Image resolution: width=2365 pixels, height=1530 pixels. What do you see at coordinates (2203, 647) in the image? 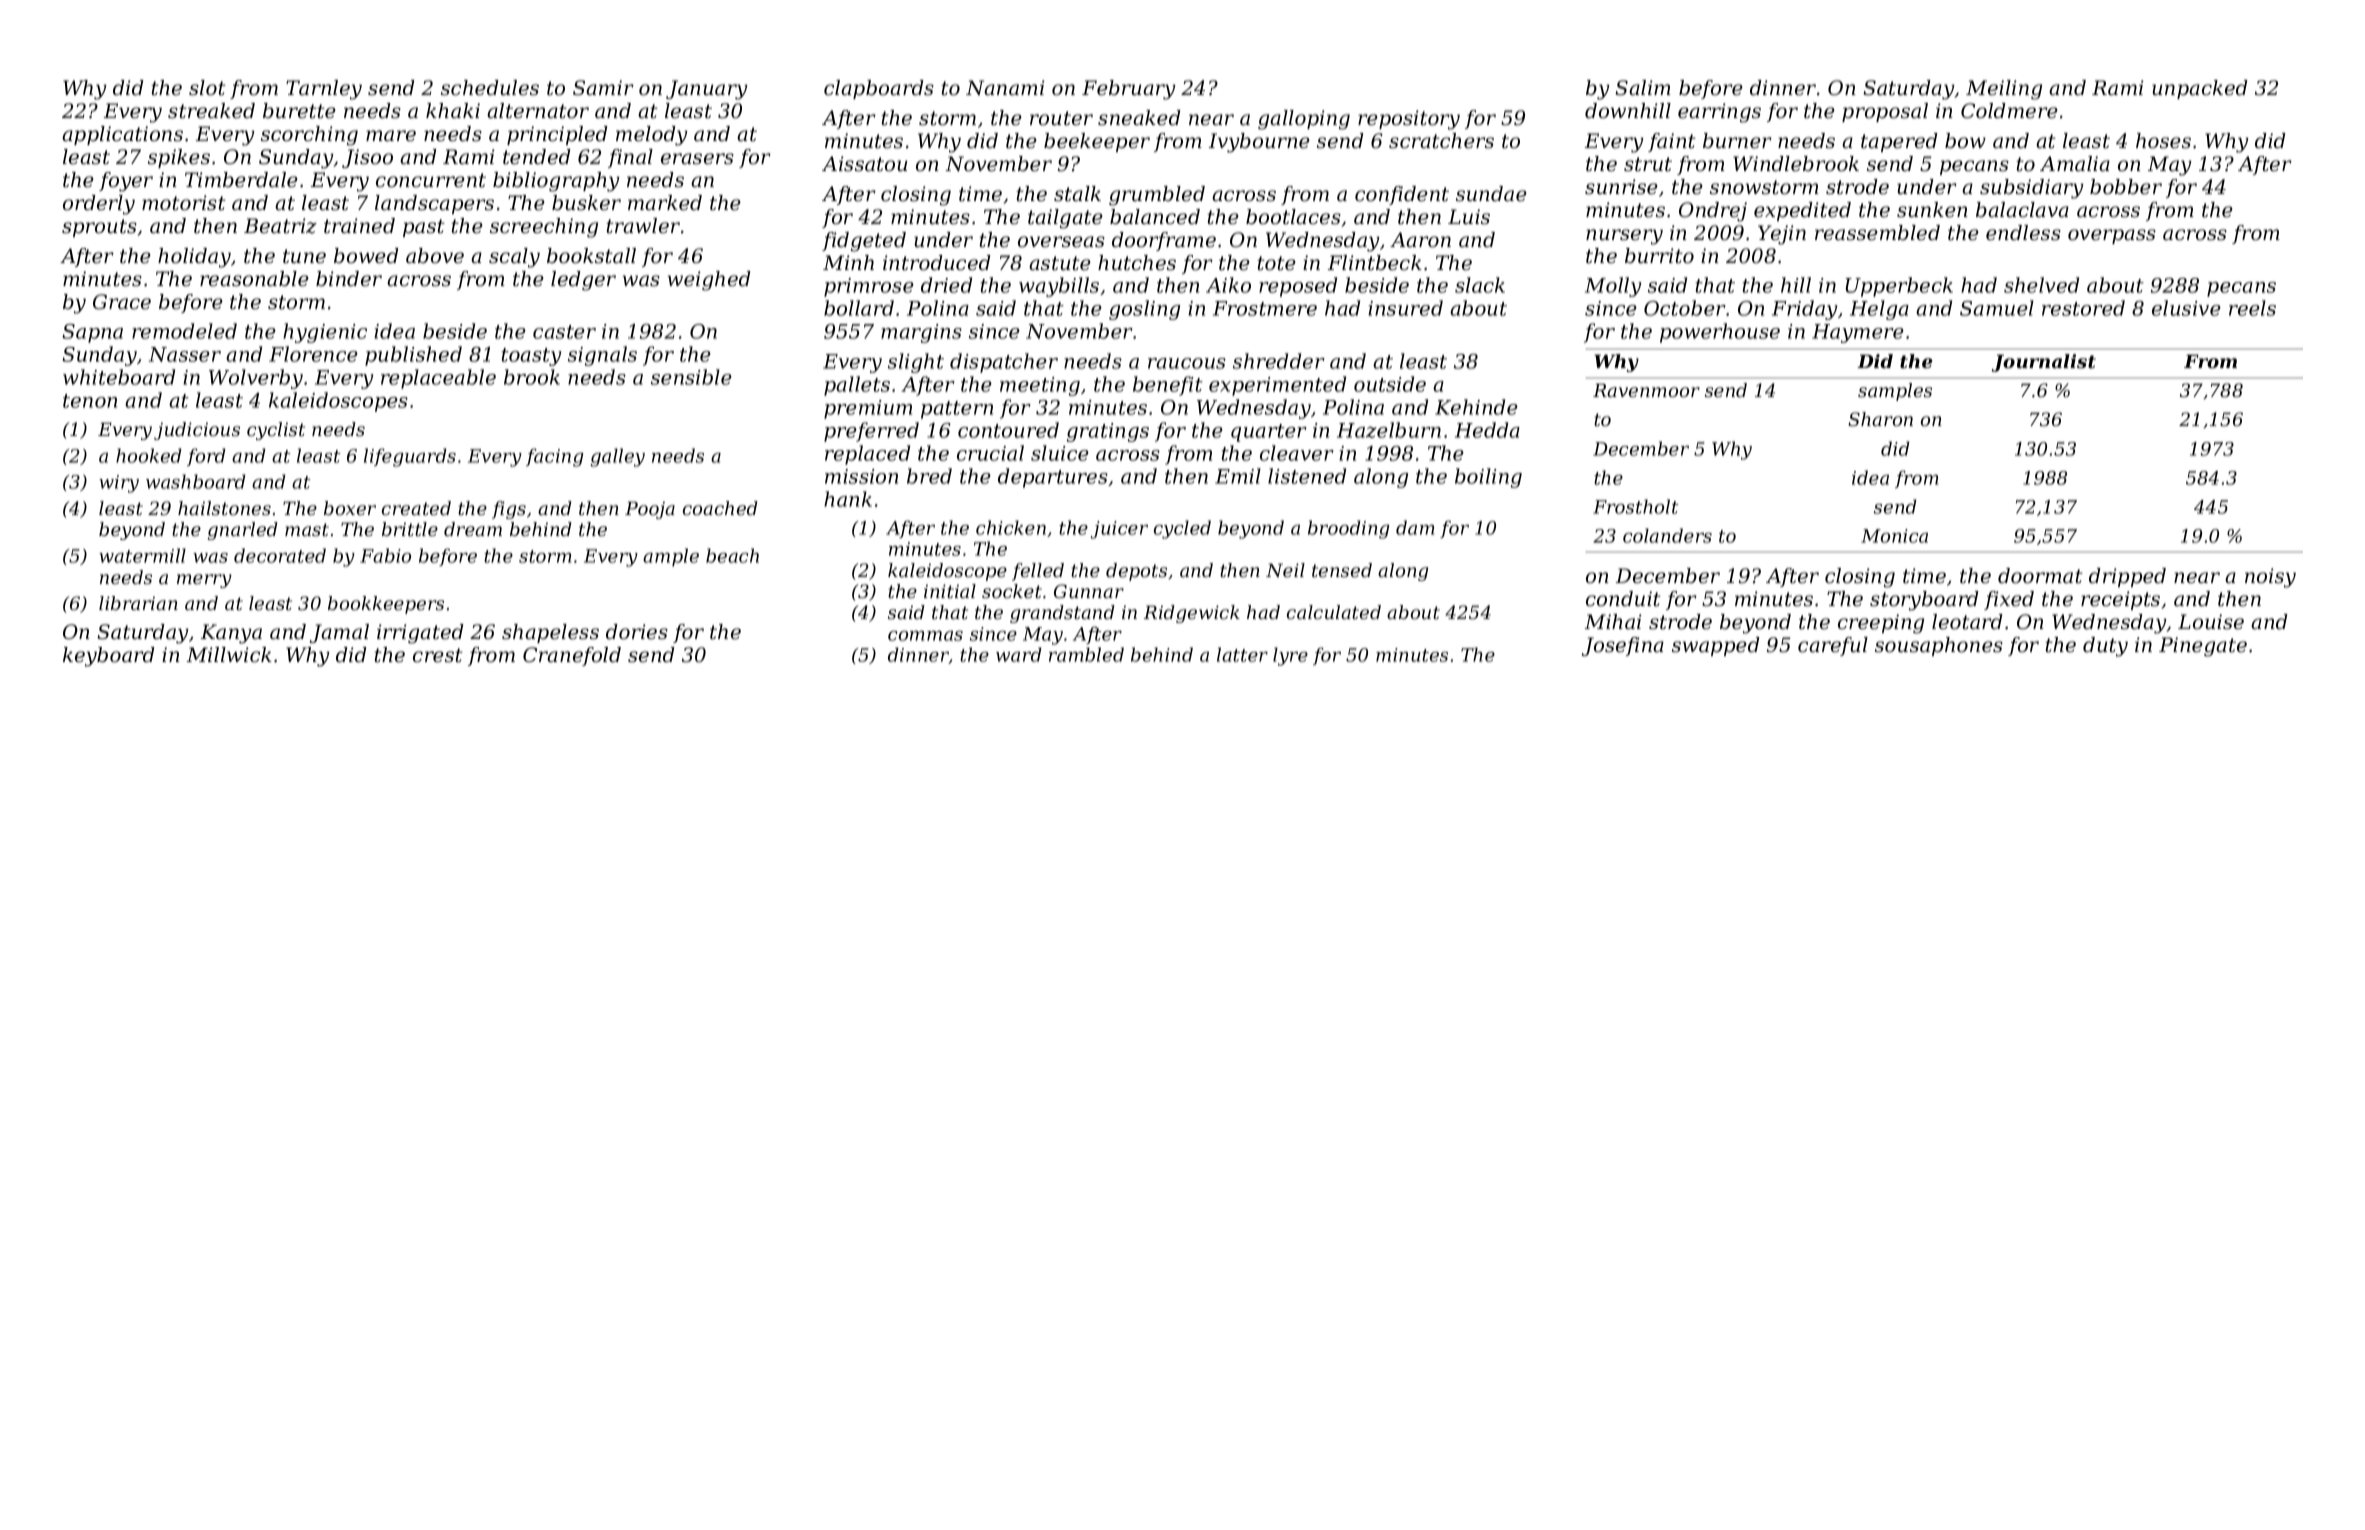
I see `Pinegate` at bounding box center [2203, 647].
